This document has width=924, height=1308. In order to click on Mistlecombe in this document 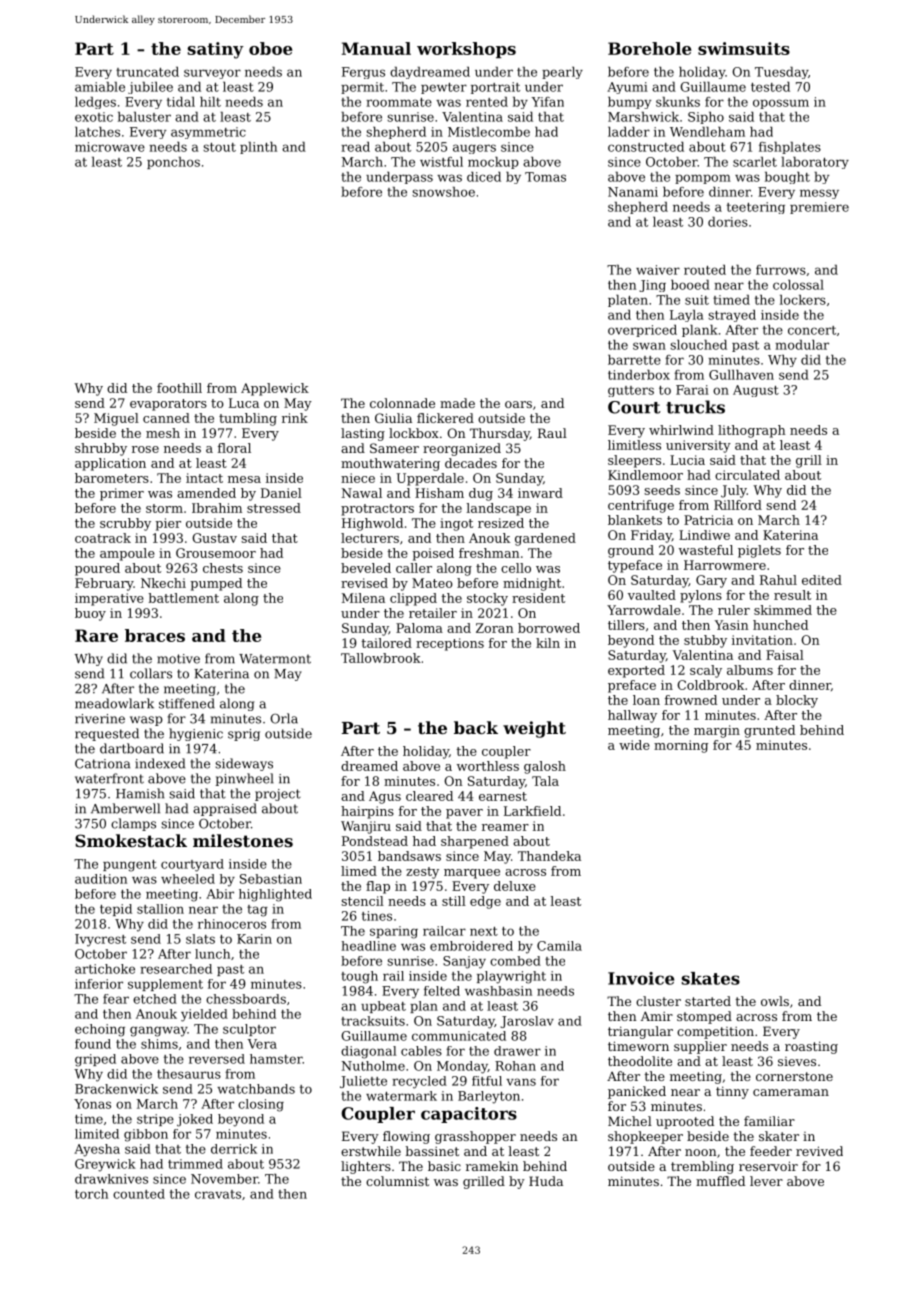, I will do `click(489, 132)`.
